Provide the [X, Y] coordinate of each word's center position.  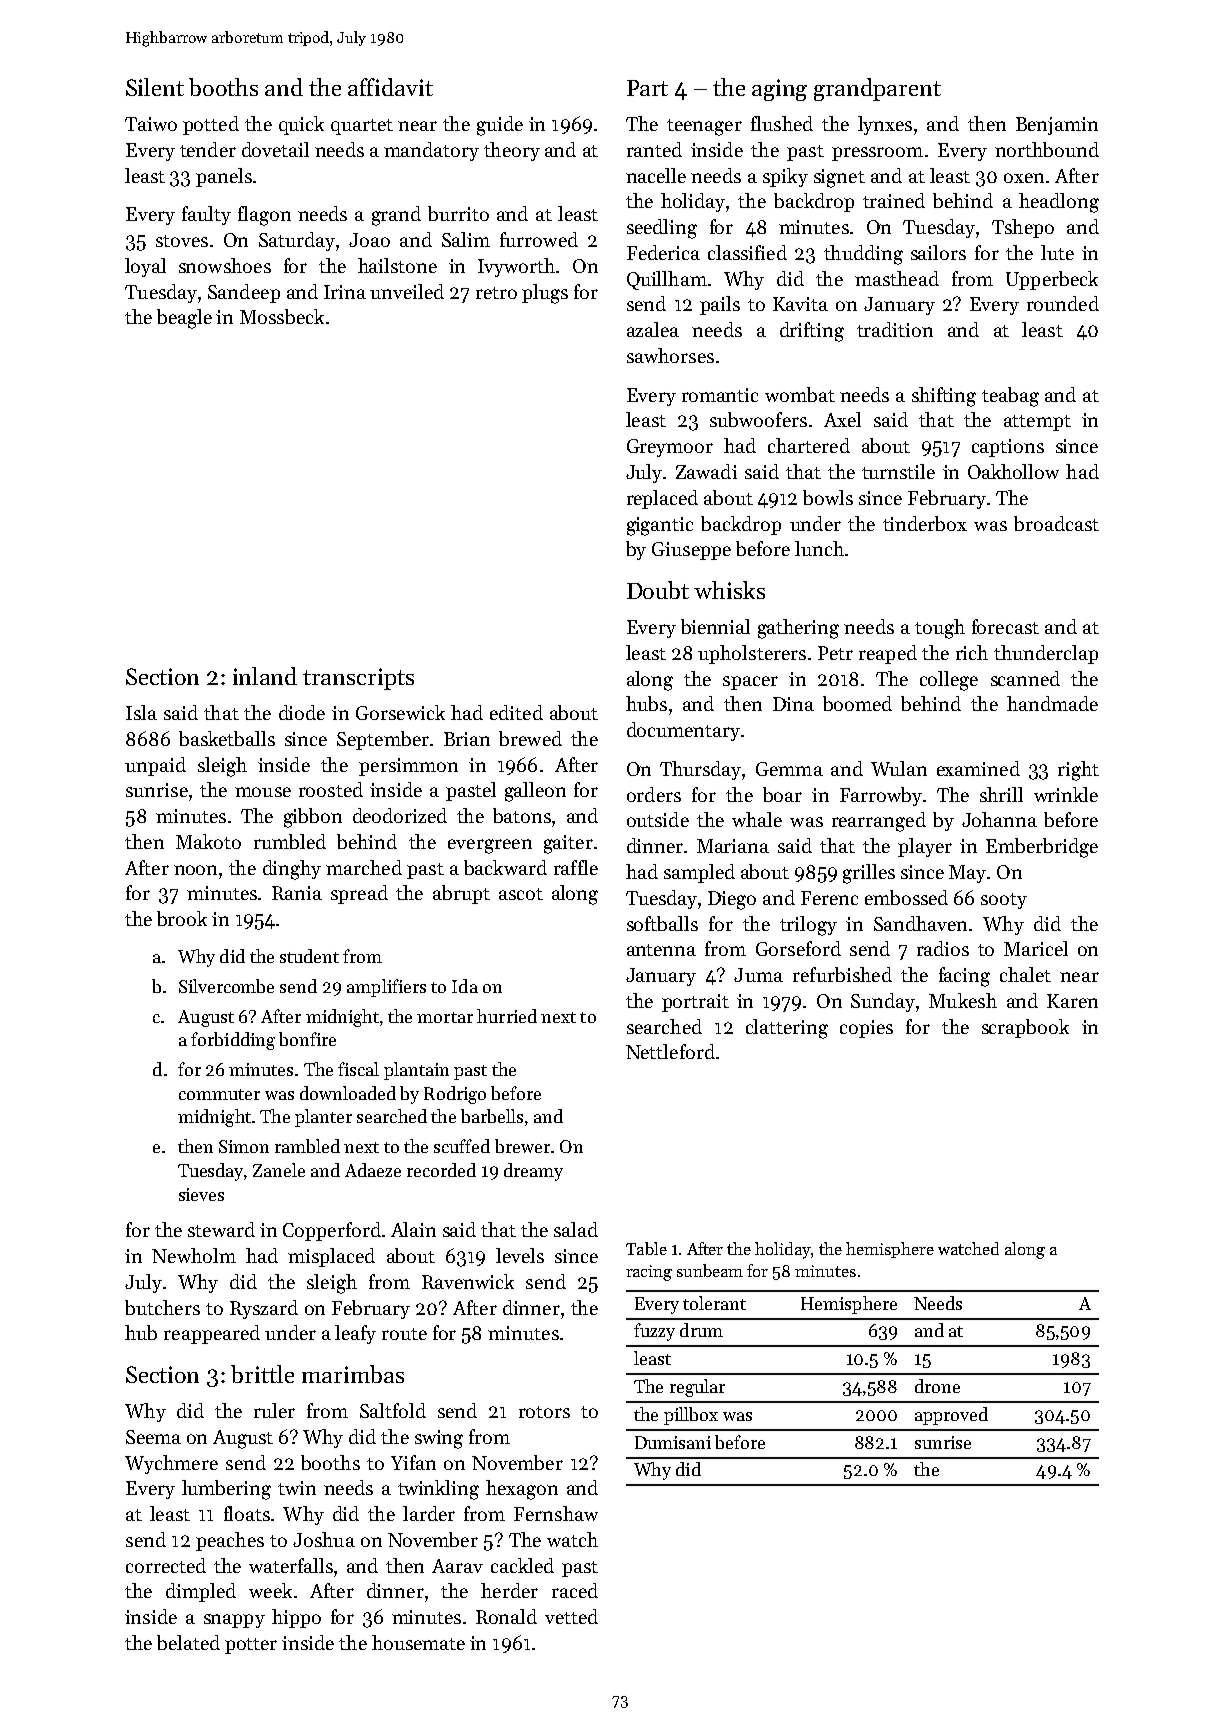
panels [224, 177]
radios [943, 948]
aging [779, 90]
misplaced [331, 1257]
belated [188, 1642]
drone [937, 1386]
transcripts [358, 679]
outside [658, 819]
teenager [704, 127]
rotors [544, 1412]
